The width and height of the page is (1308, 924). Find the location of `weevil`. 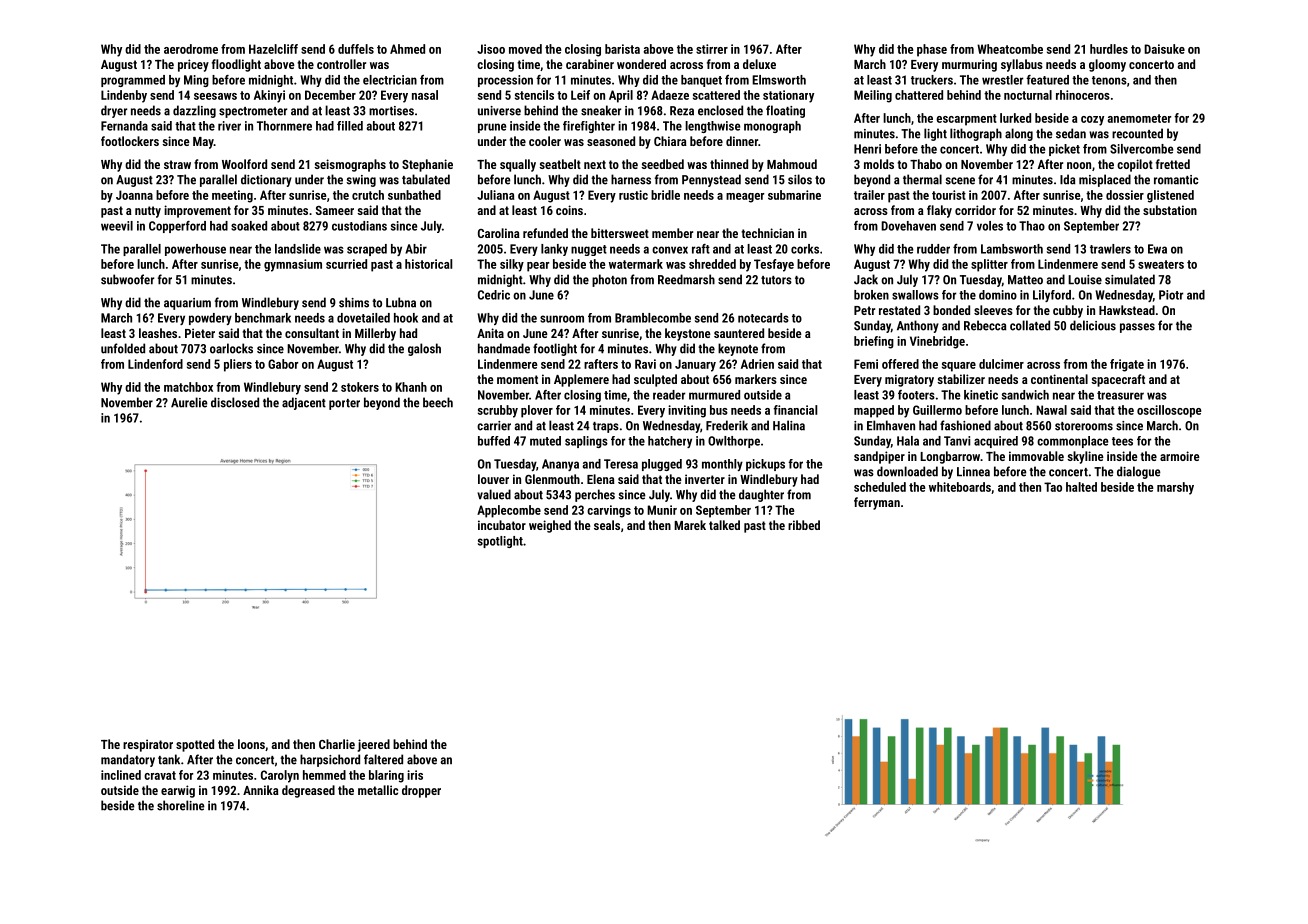

weevil is located at coordinates (117, 226).
